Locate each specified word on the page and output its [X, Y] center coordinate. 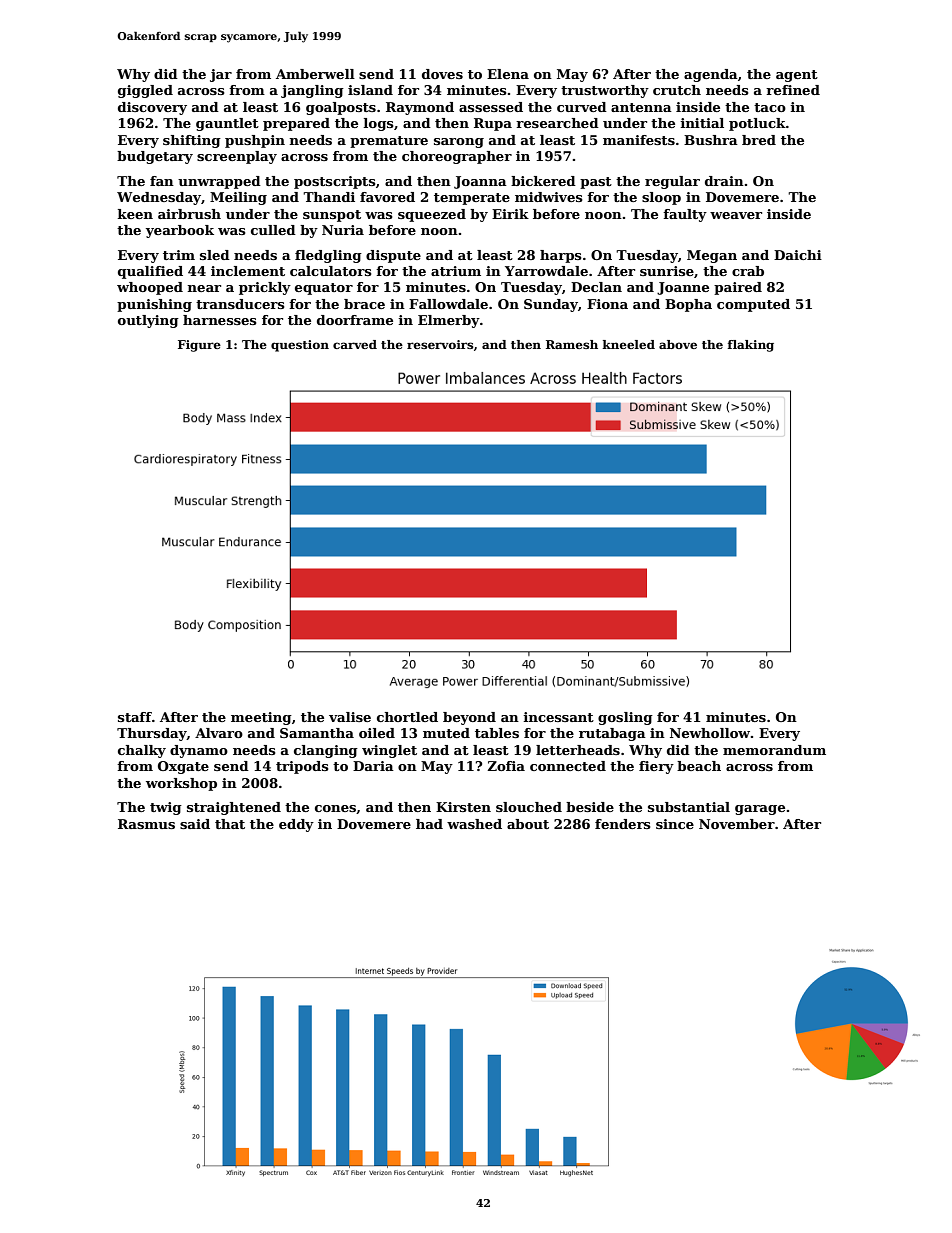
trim [179, 255]
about [528, 824]
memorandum [774, 750]
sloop [661, 198]
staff [135, 717]
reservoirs [440, 344]
